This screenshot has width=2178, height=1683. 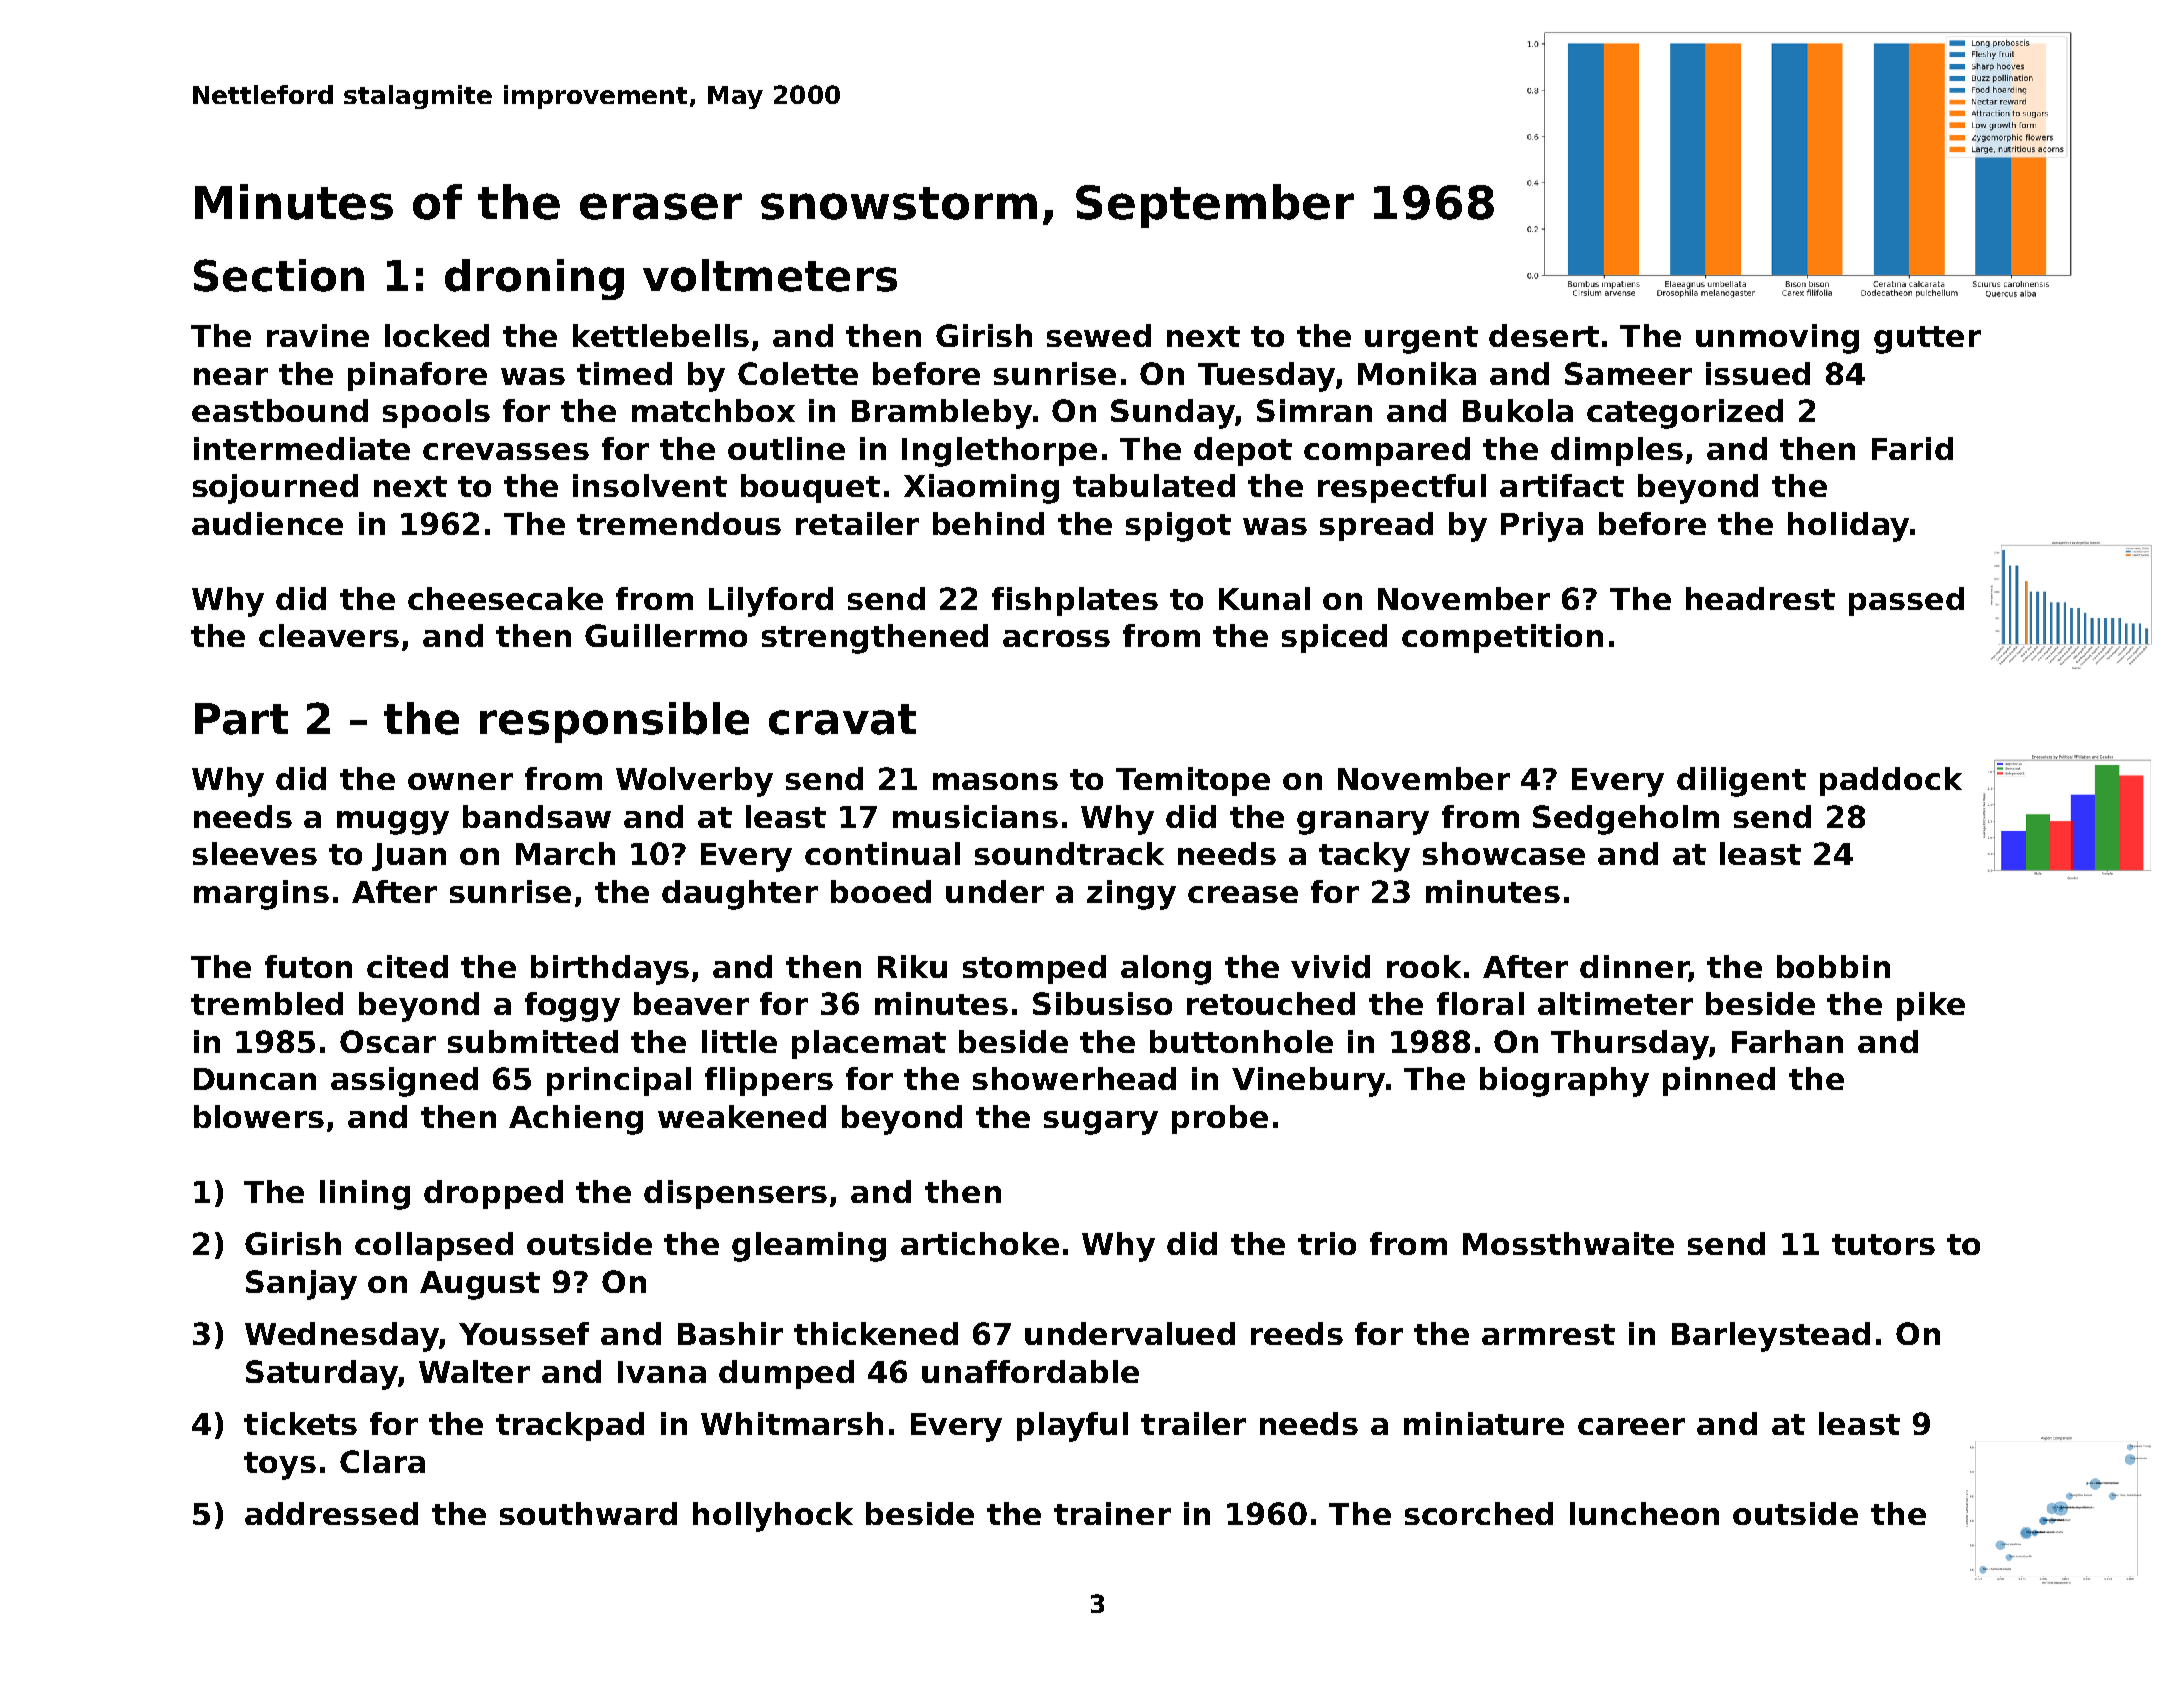 What do you see at coordinates (1243, 894) in the screenshot?
I see `crease` at bounding box center [1243, 894].
